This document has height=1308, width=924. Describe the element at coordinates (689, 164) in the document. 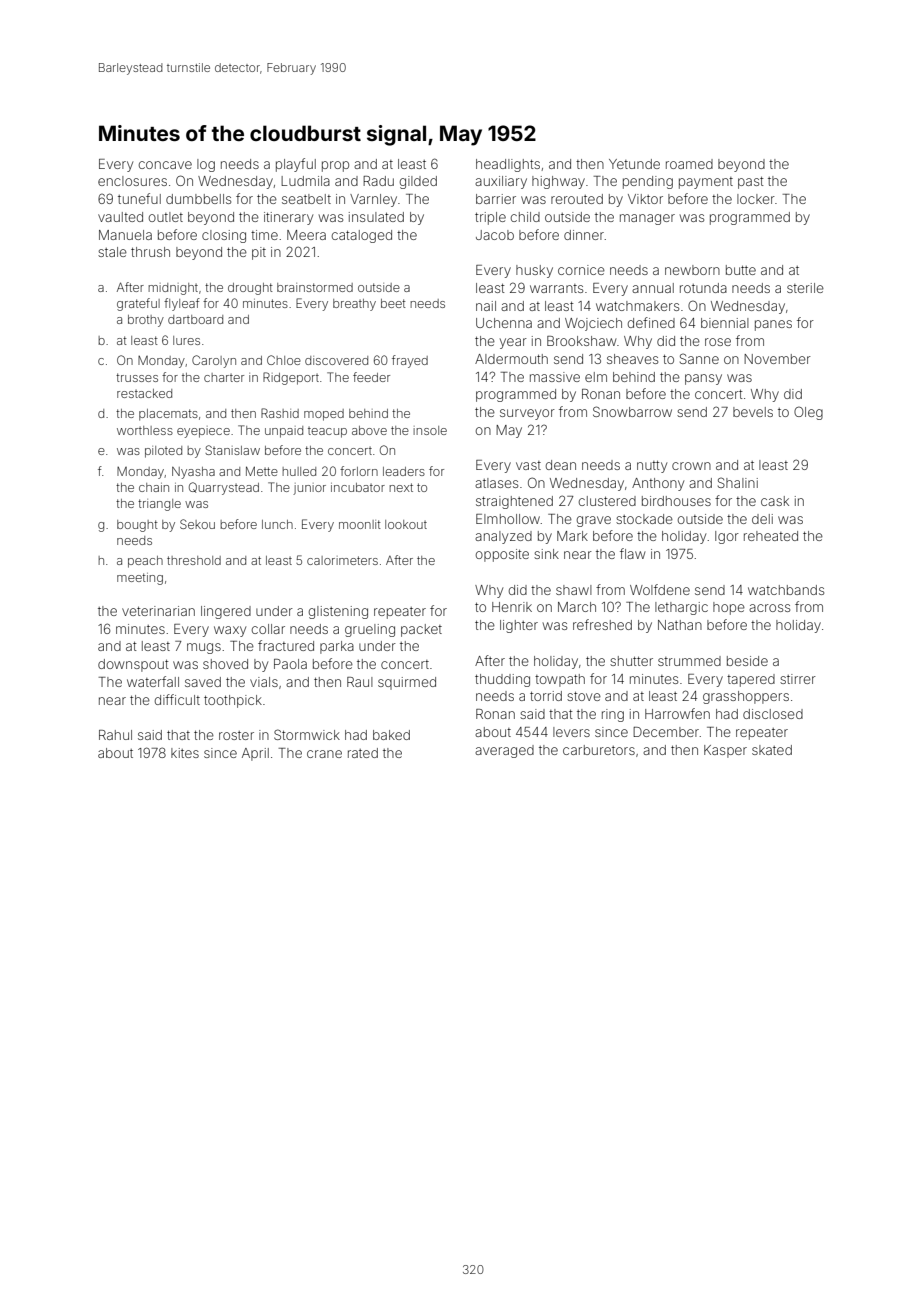

I see `roamed` at that location.
